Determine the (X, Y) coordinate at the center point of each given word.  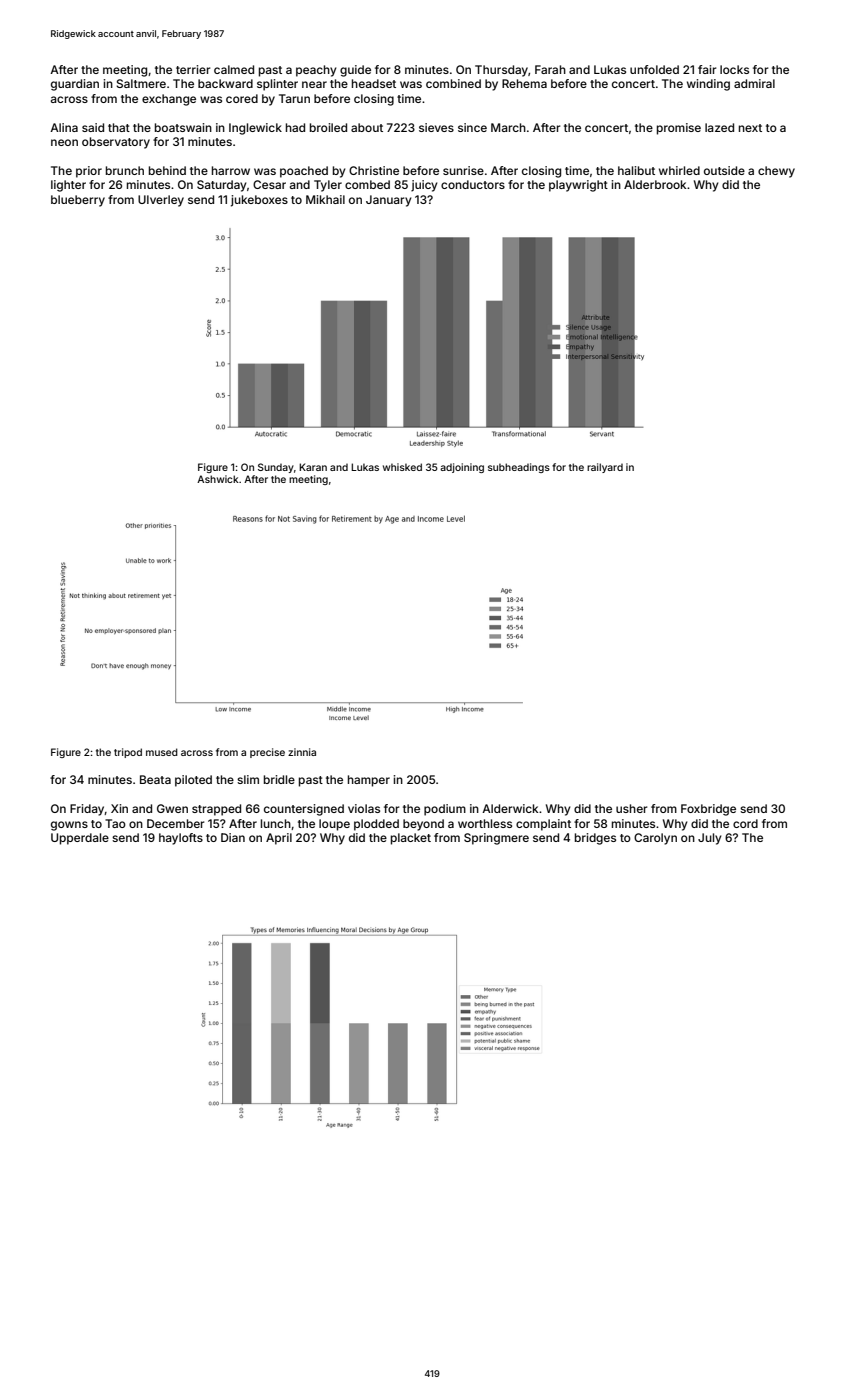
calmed (234, 69)
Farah (550, 69)
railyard (605, 468)
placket (411, 839)
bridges (595, 839)
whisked (402, 467)
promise (679, 129)
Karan (313, 467)
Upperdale (80, 839)
